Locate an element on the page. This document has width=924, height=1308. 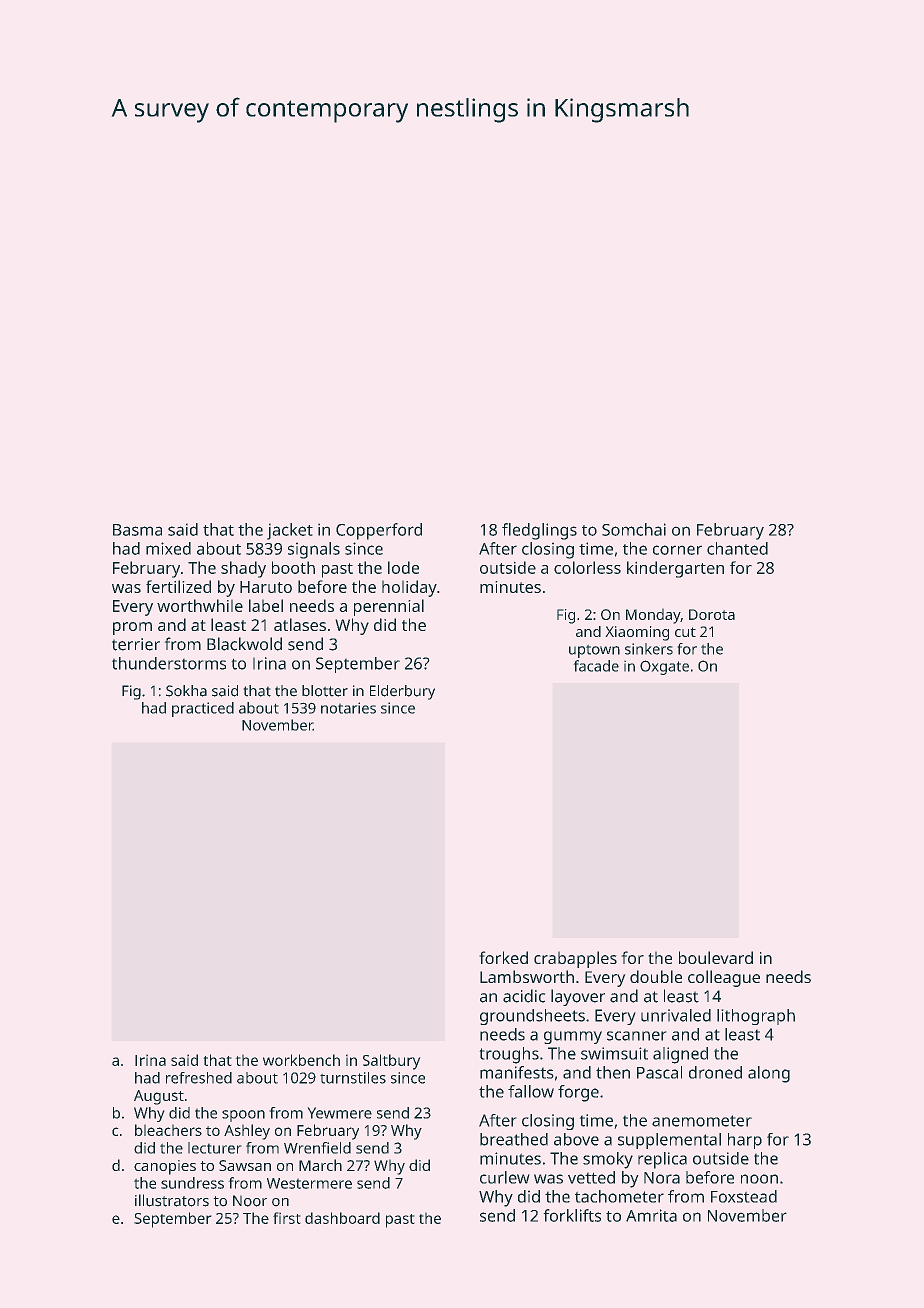
Basma is located at coordinates (137, 530).
